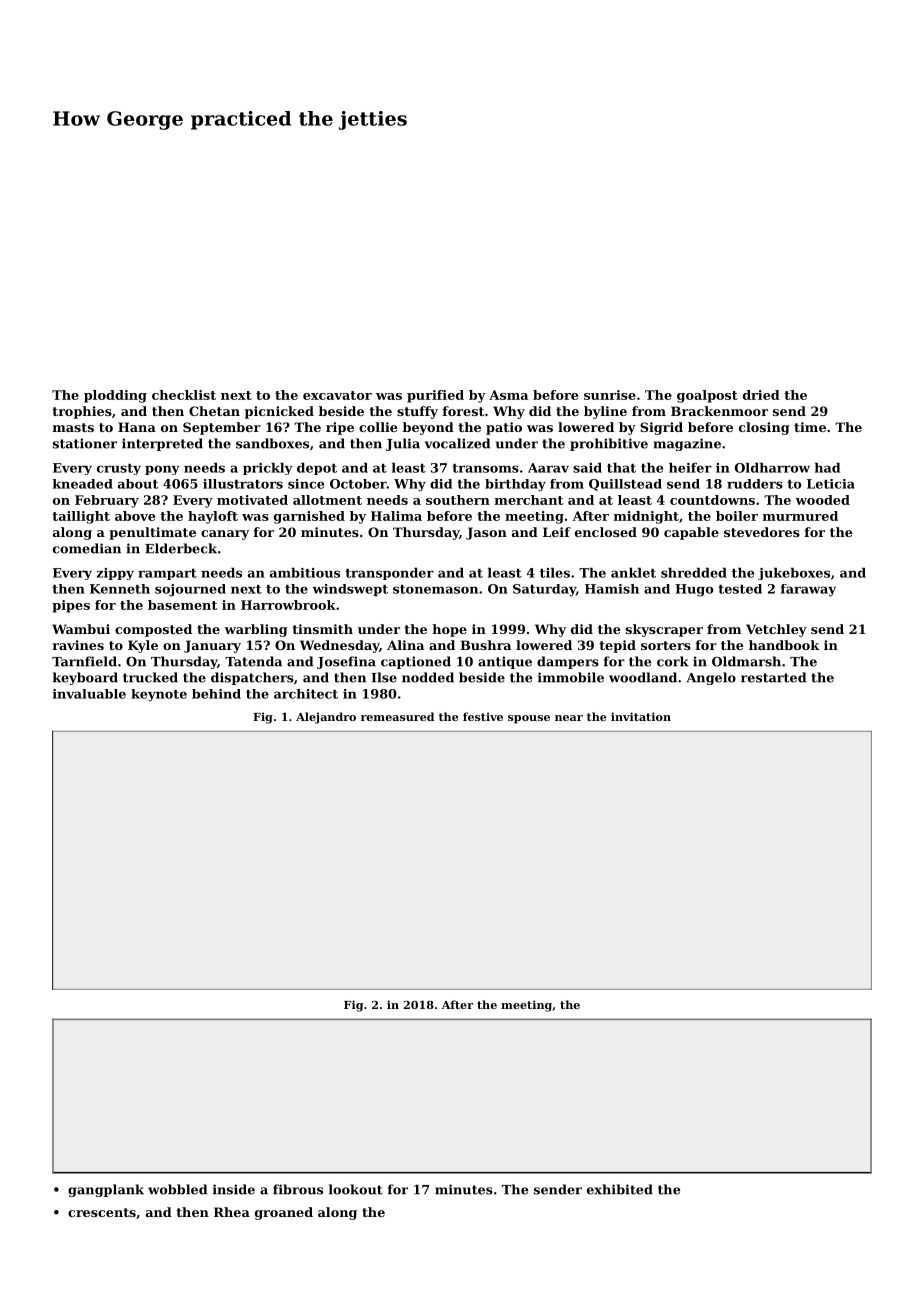 The width and height of the page is (924, 1308). Describe the element at coordinates (610, 395) in the page. I see `sunrise` at that location.
